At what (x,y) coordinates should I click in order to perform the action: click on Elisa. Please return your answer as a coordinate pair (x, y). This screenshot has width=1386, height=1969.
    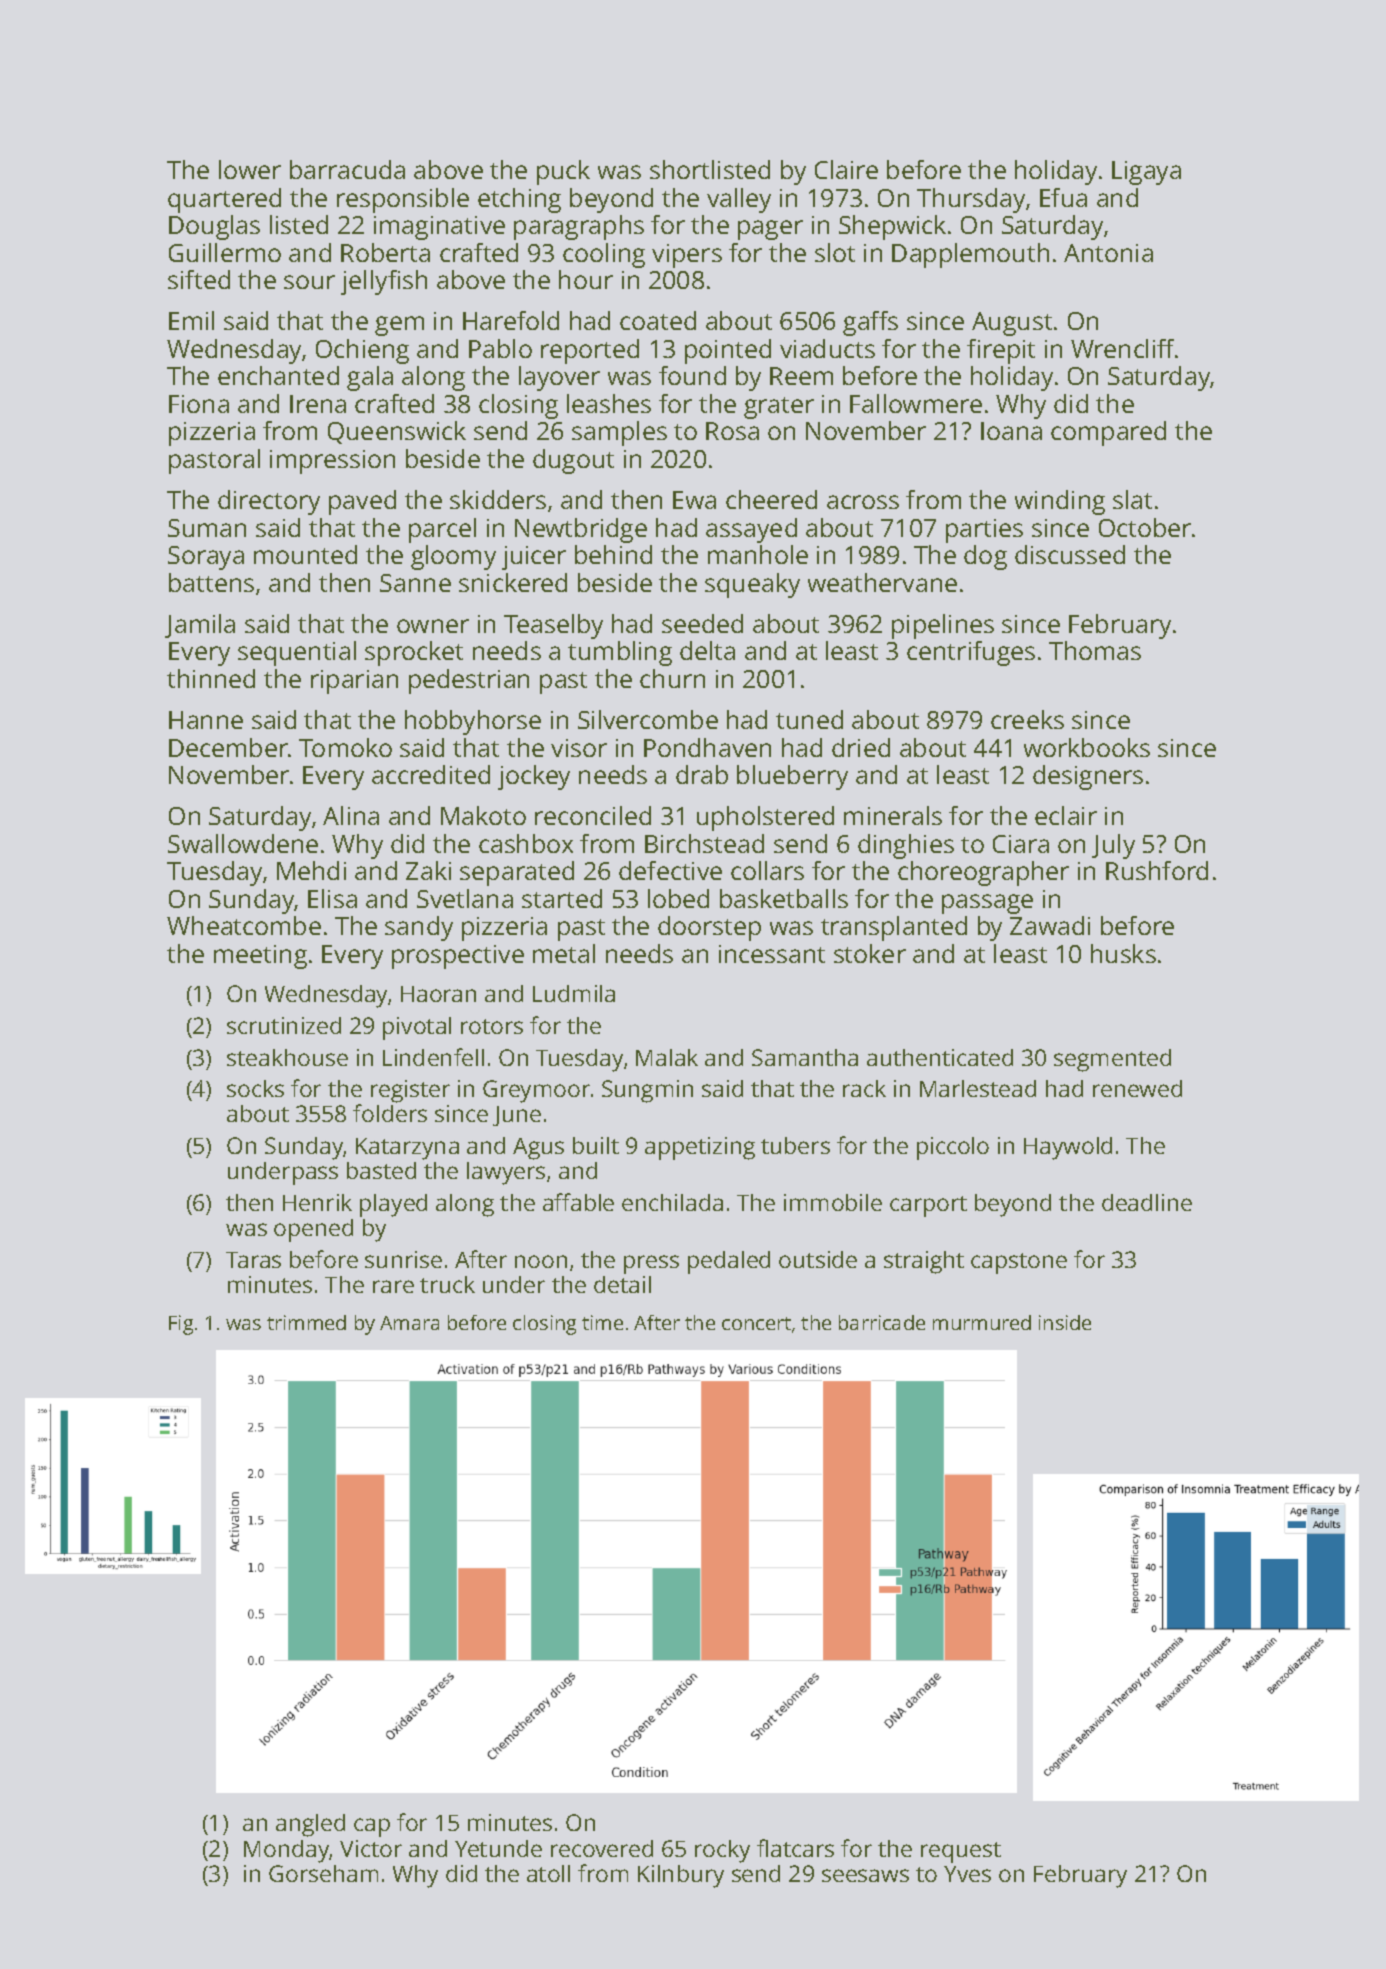
    Looking at the image, I should click on (332, 898).
